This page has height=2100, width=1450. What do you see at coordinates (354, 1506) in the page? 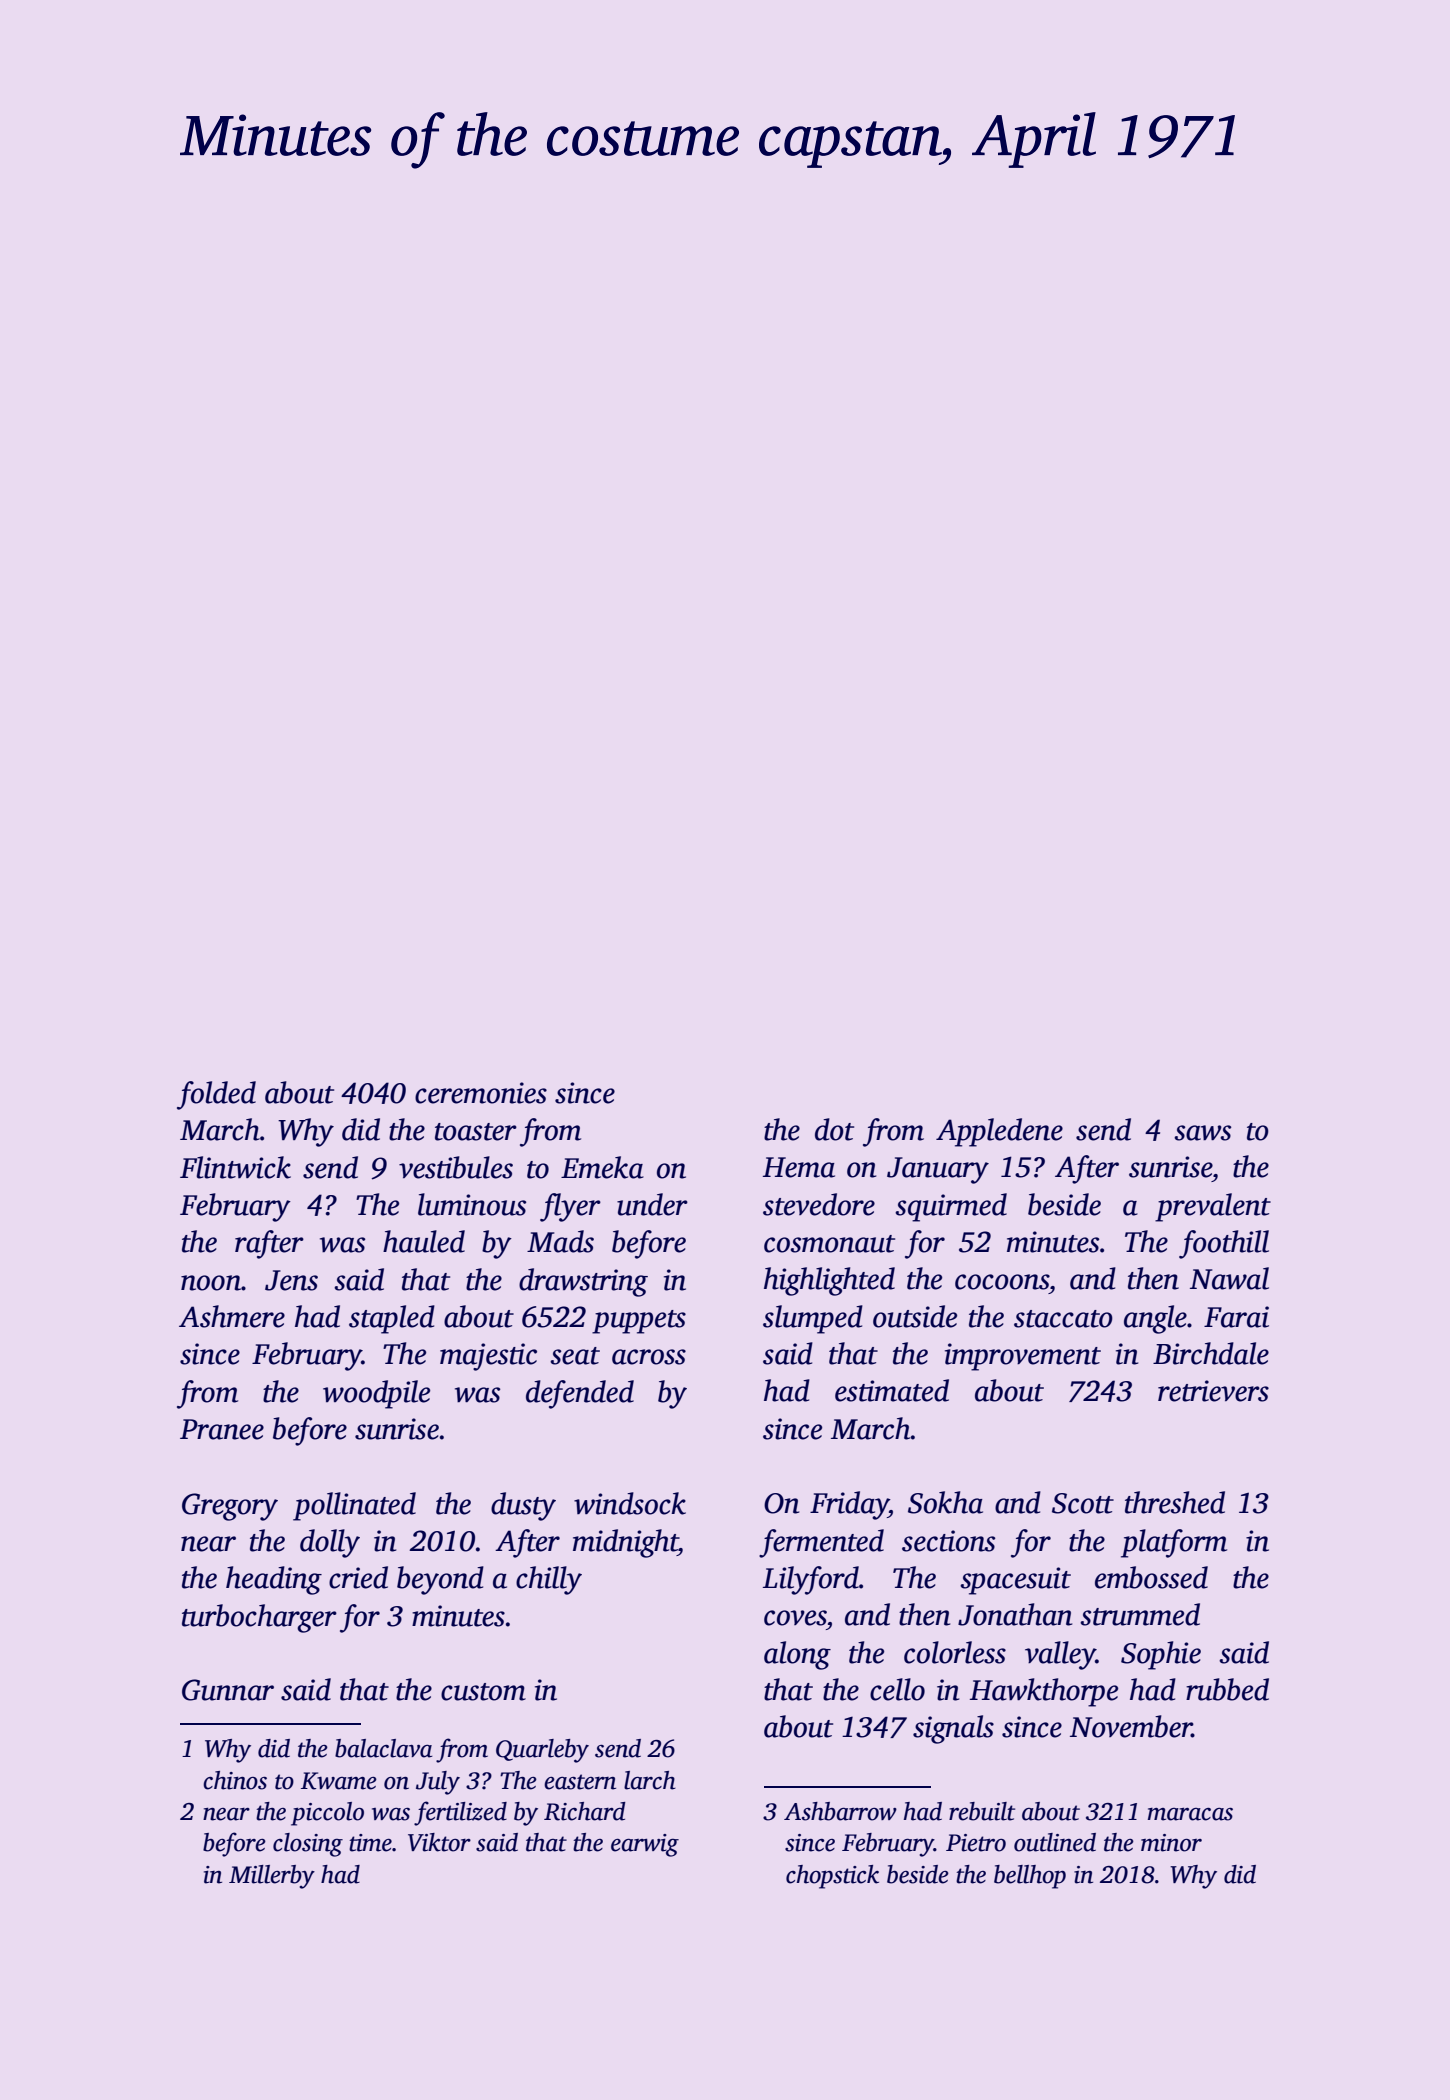
I see `pollinated` at bounding box center [354, 1506].
